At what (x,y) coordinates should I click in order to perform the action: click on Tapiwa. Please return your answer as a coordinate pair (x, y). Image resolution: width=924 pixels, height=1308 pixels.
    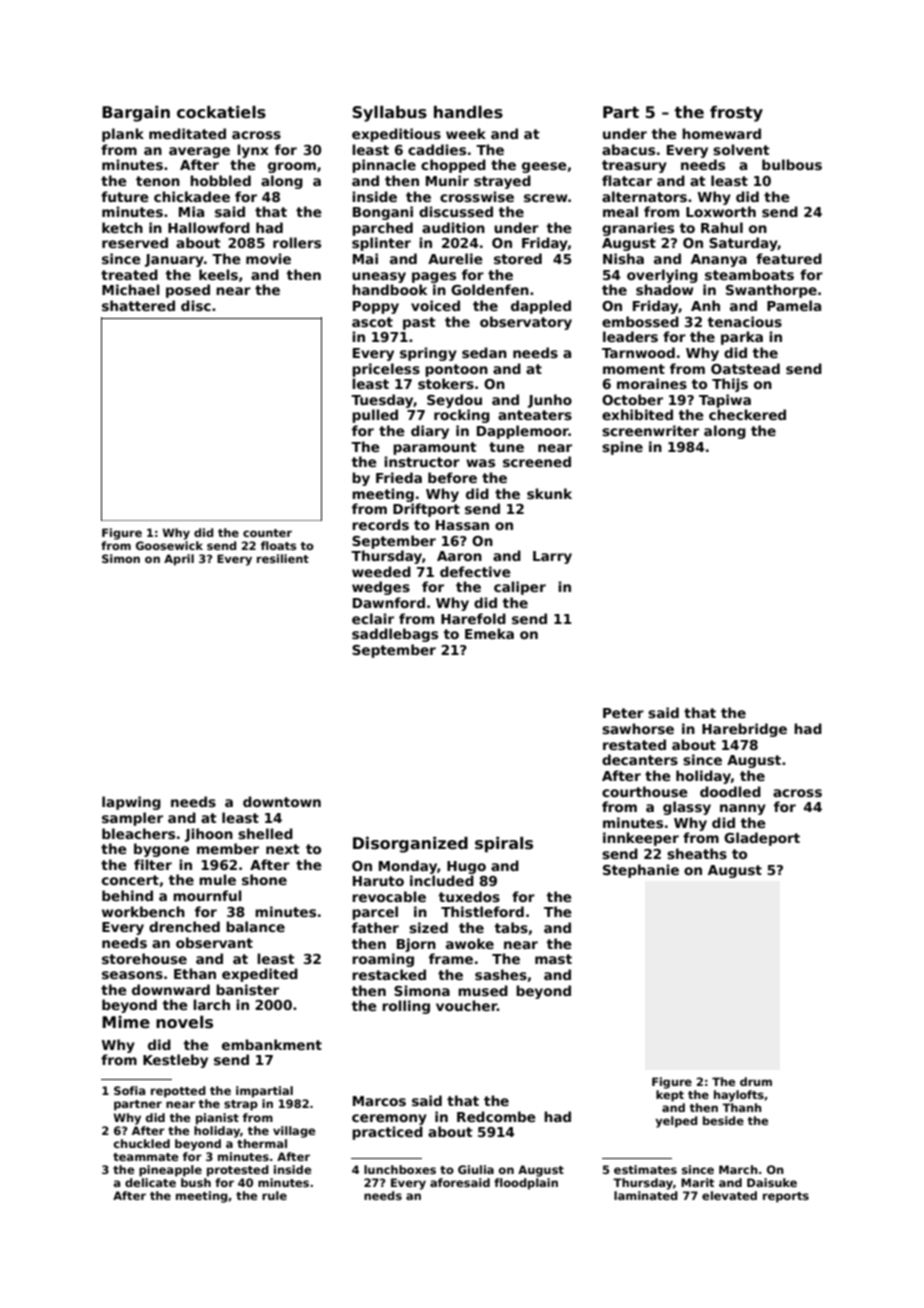
    Looking at the image, I should click on (725, 401).
